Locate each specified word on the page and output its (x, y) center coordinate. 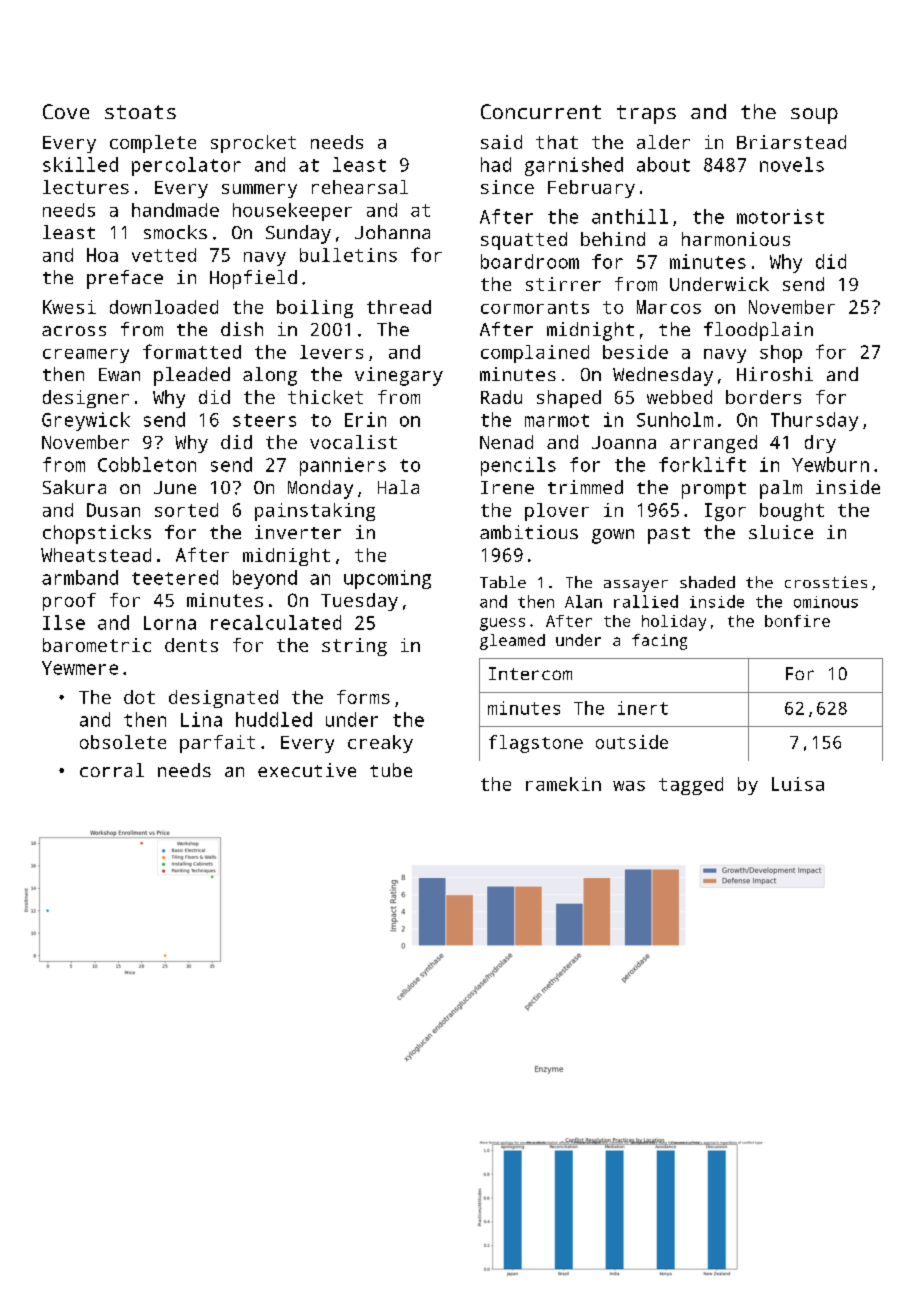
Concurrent (541, 111)
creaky (380, 744)
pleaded (192, 376)
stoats (140, 112)
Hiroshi (775, 374)
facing (659, 642)
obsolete (123, 742)
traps (646, 114)
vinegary (399, 376)
